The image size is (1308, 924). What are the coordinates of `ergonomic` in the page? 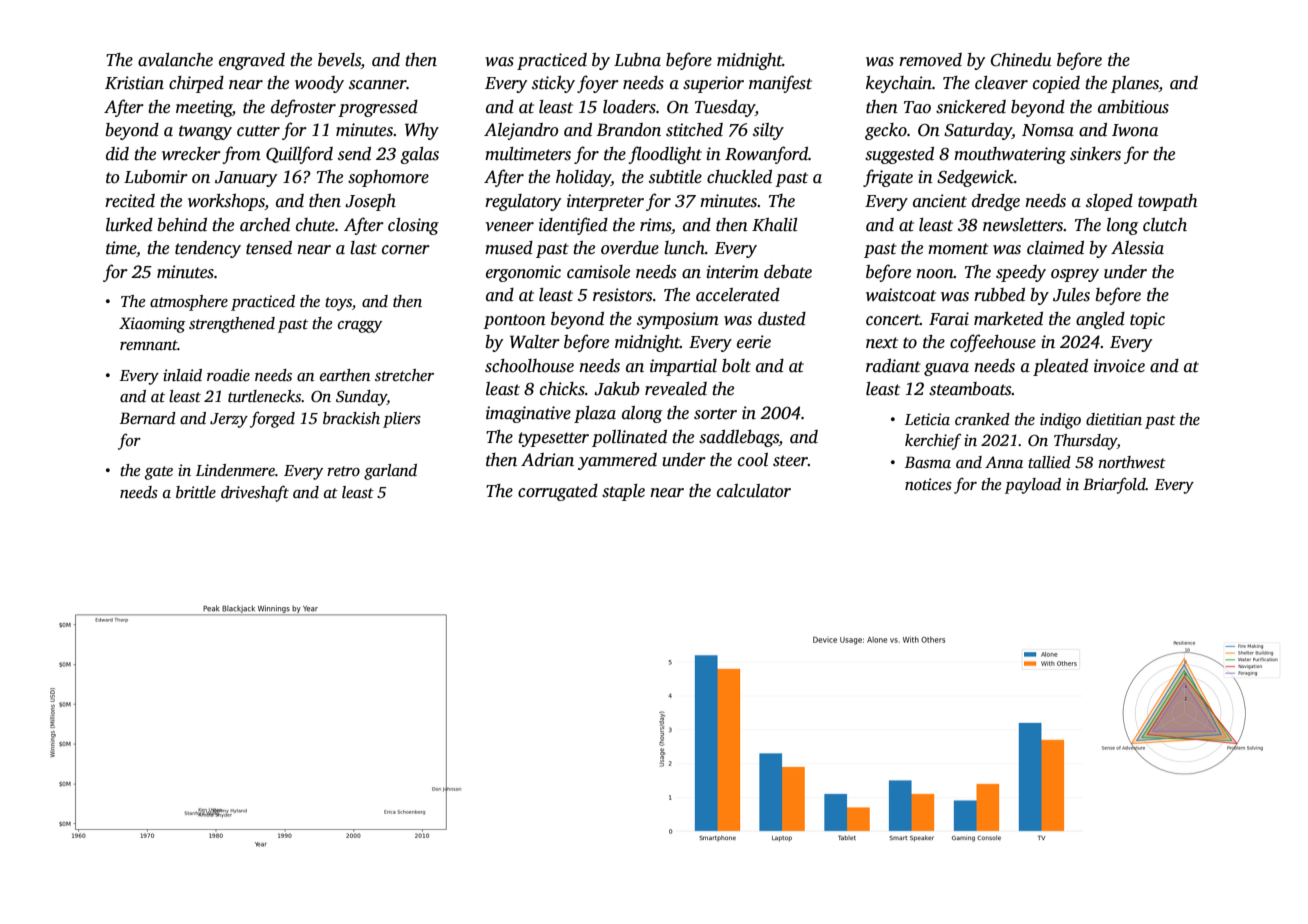 It's located at (523, 273).
